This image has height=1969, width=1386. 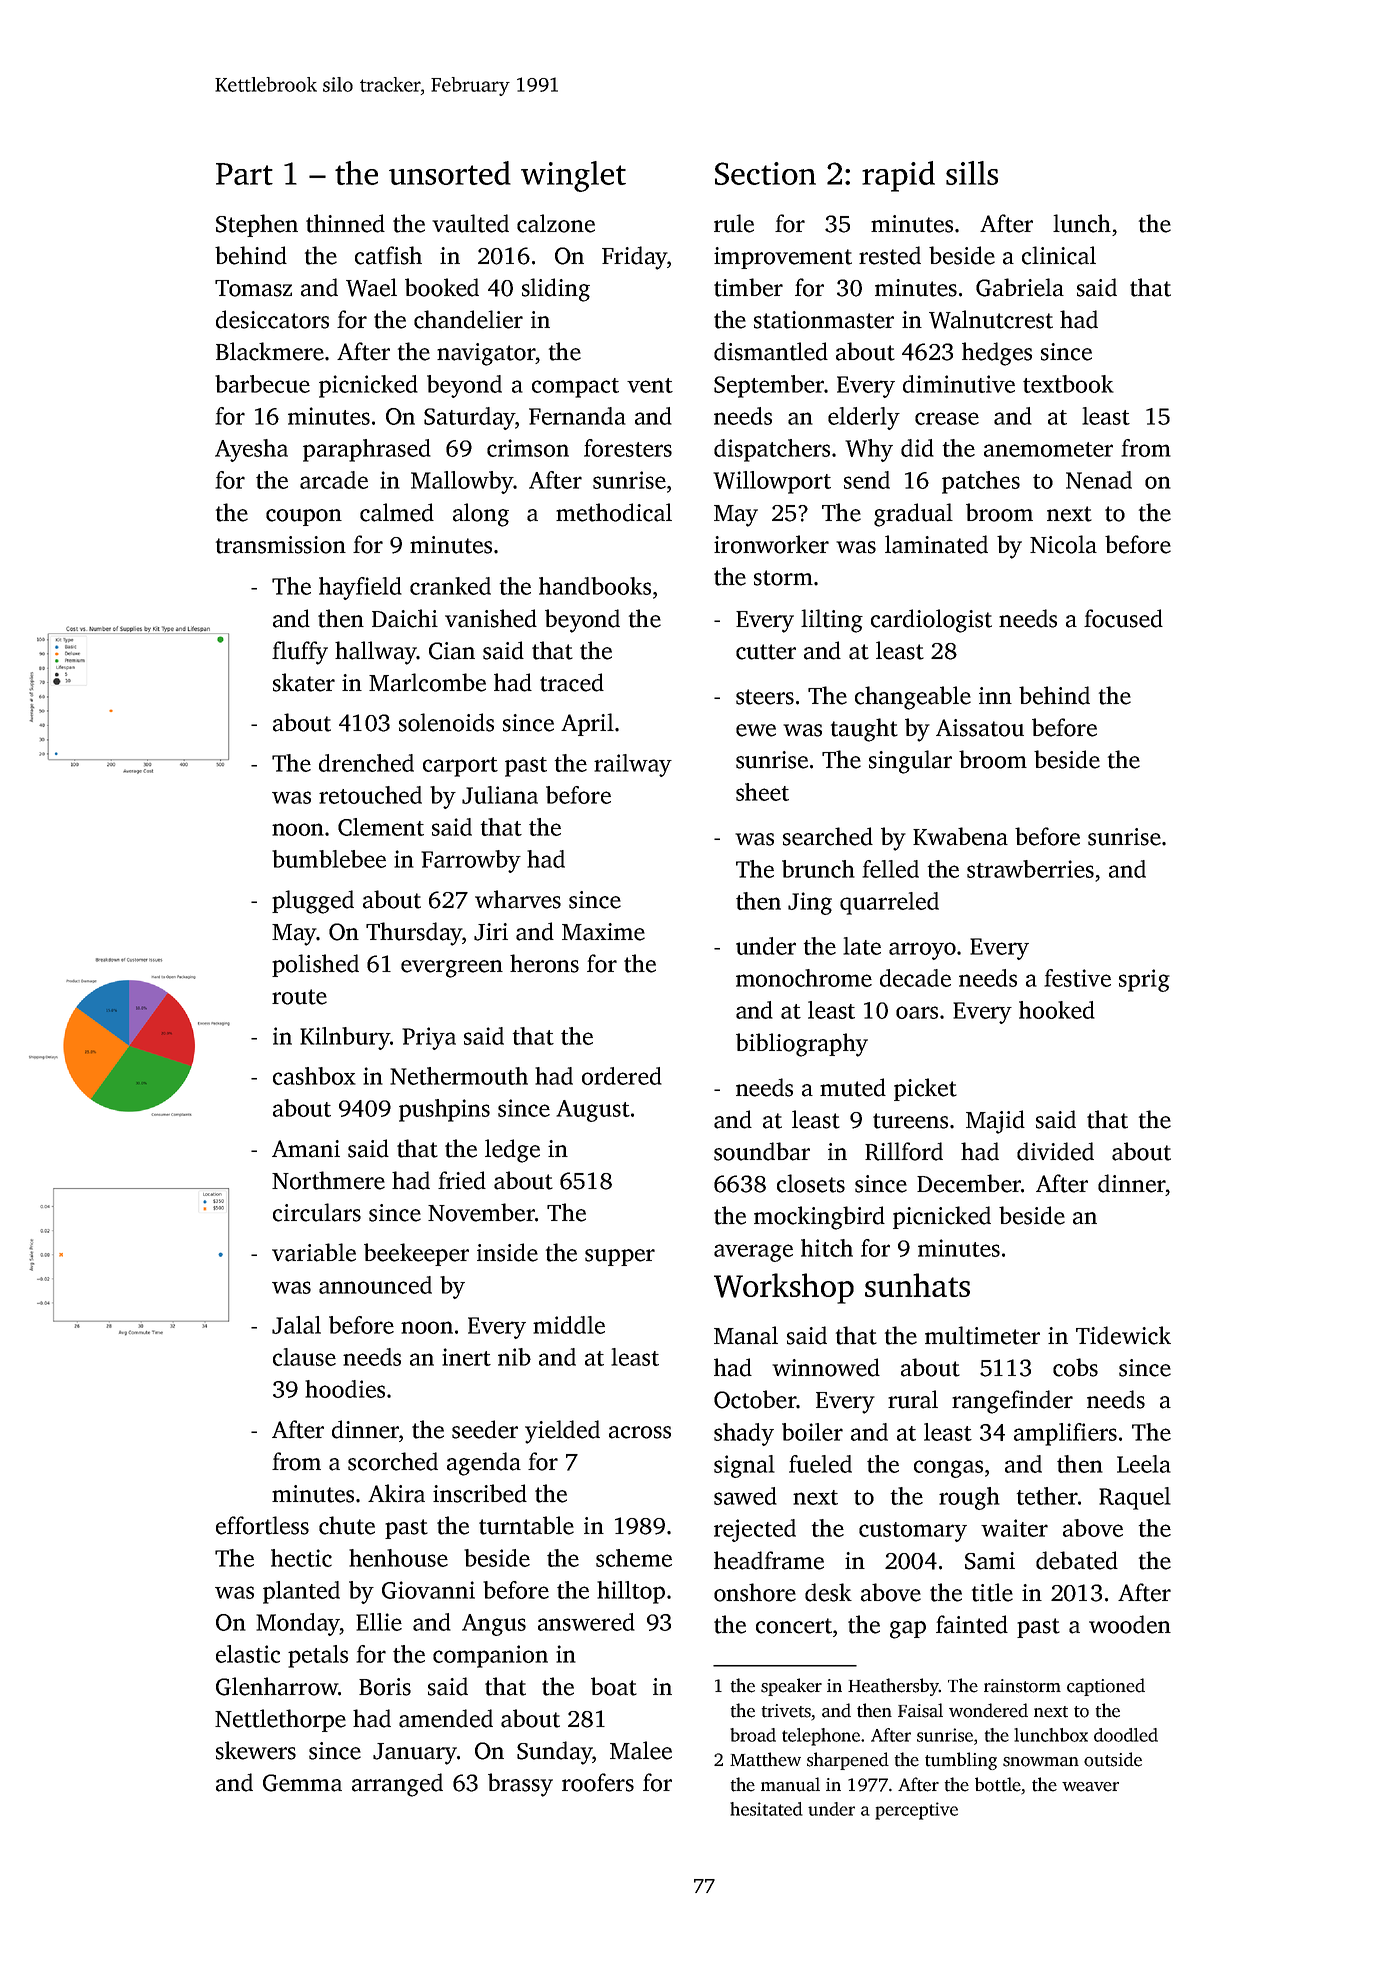 I want to click on amended, so click(x=446, y=1718).
